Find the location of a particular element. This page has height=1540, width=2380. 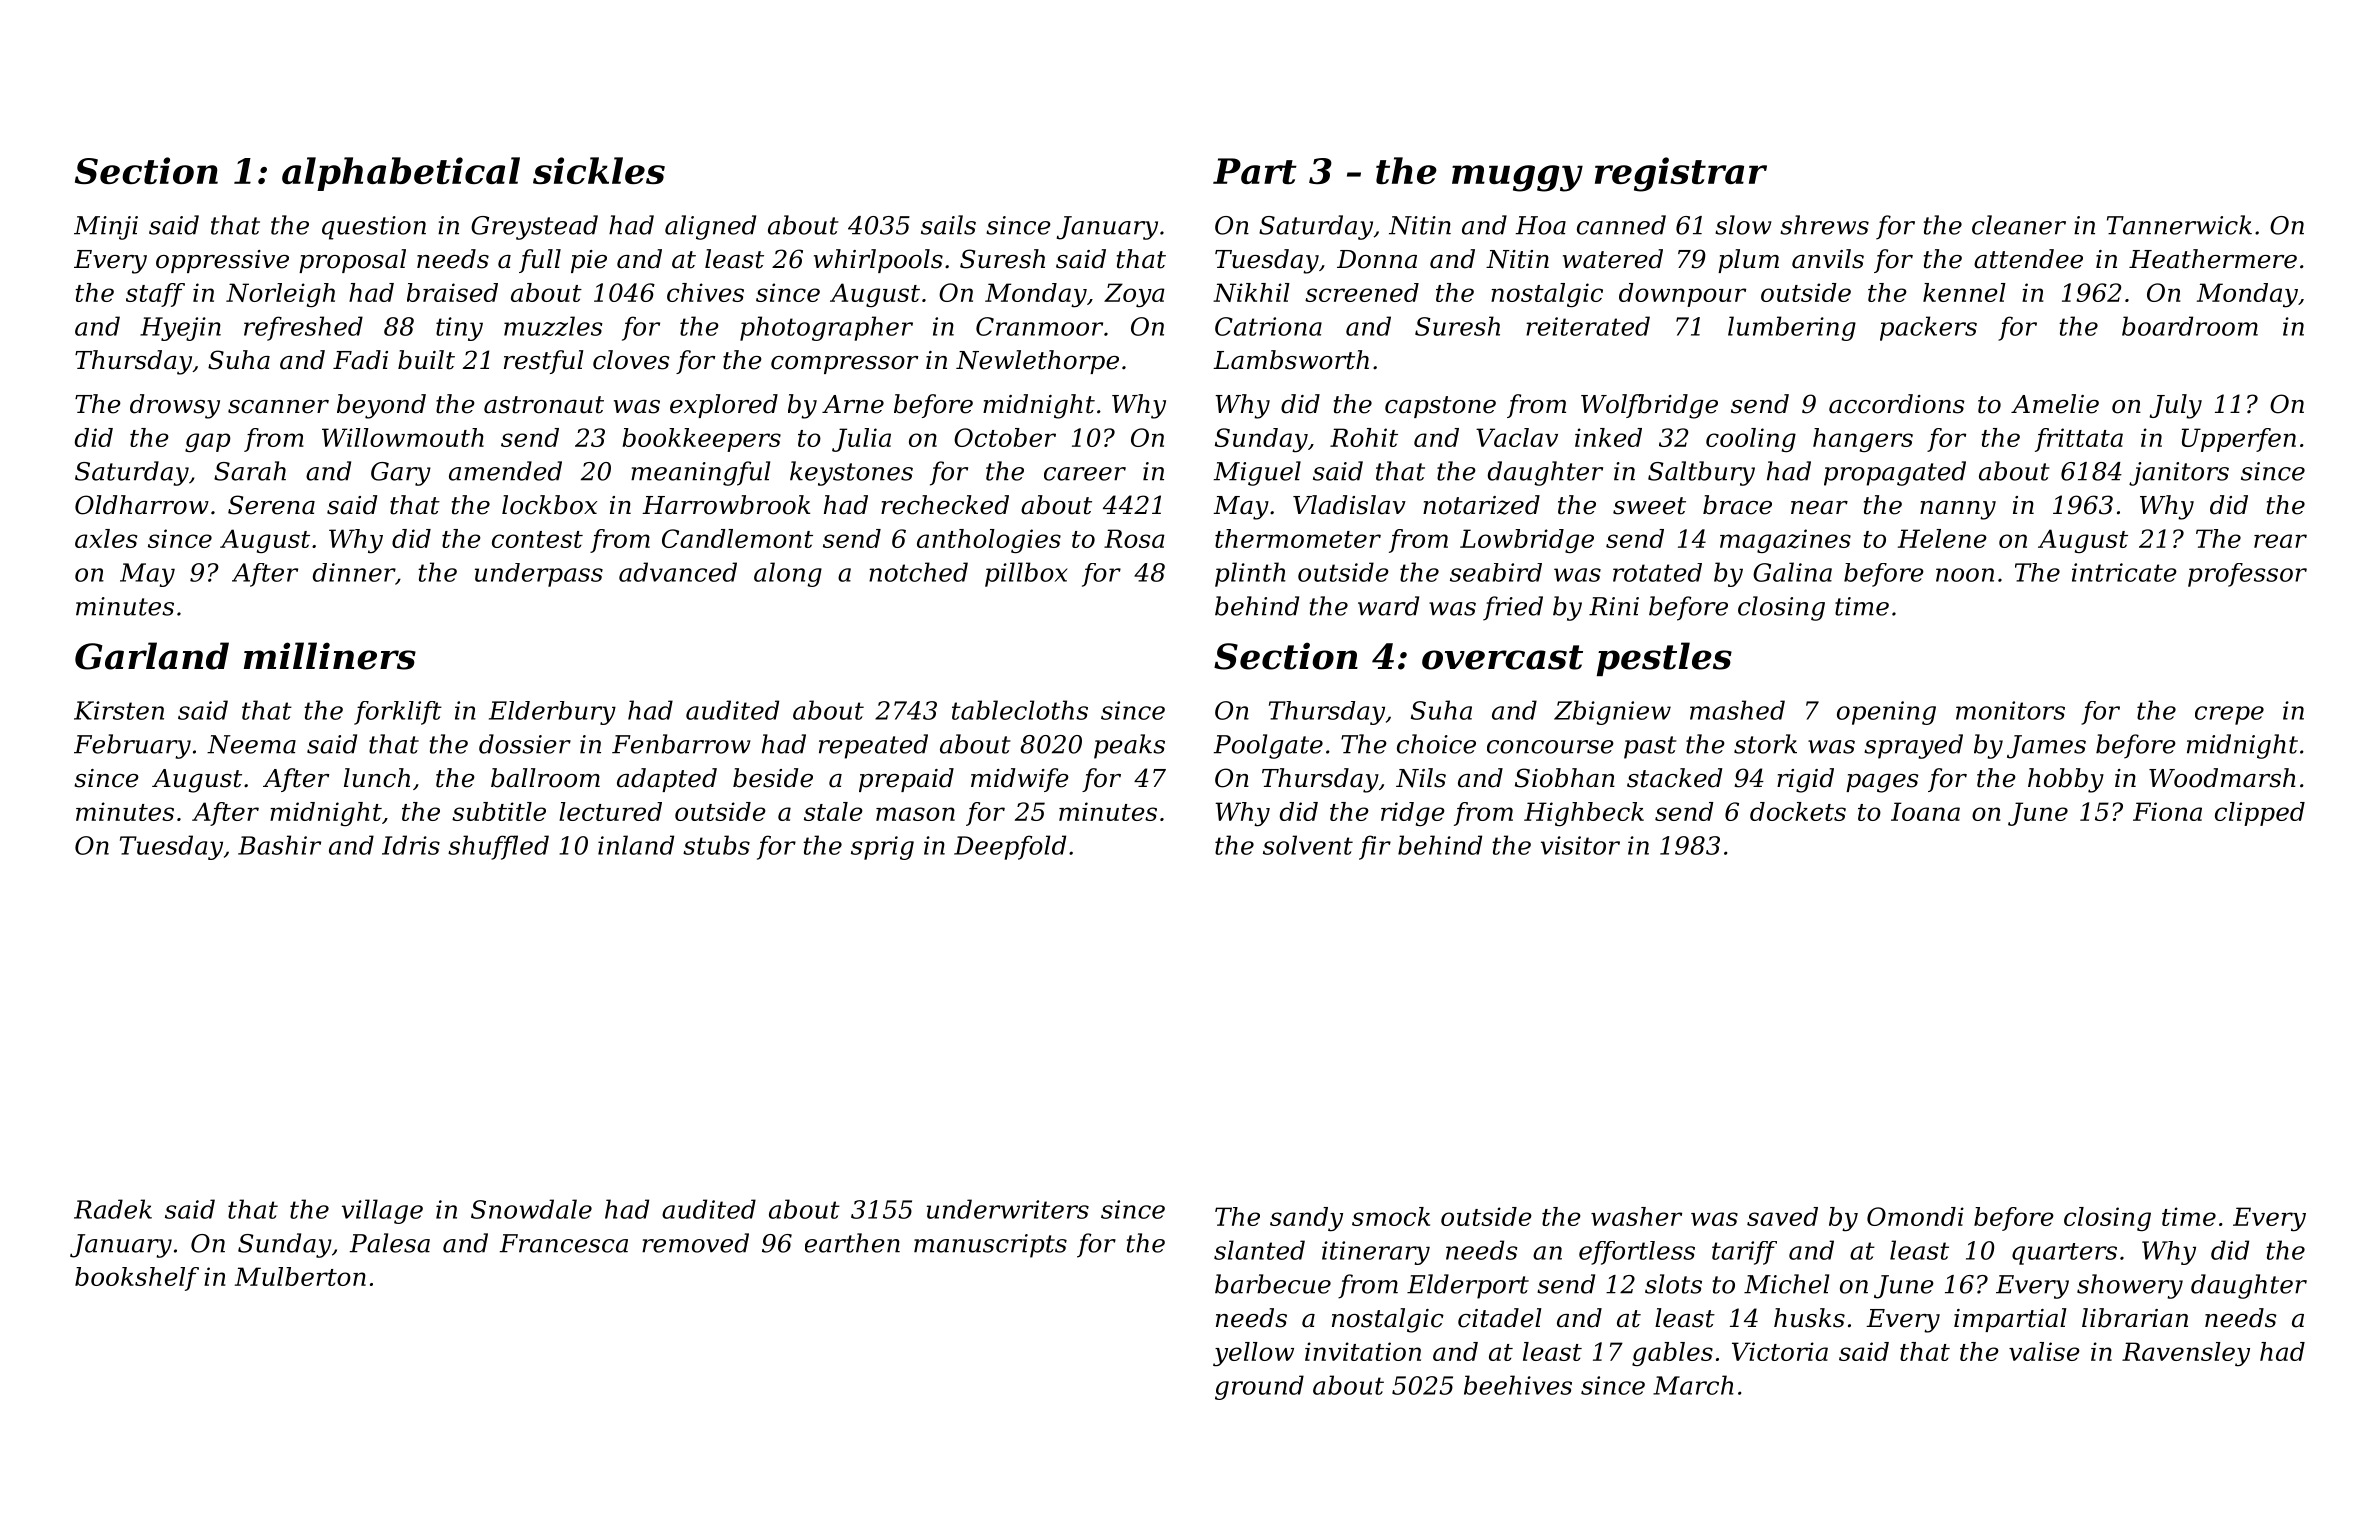

smock is located at coordinates (1391, 1216).
